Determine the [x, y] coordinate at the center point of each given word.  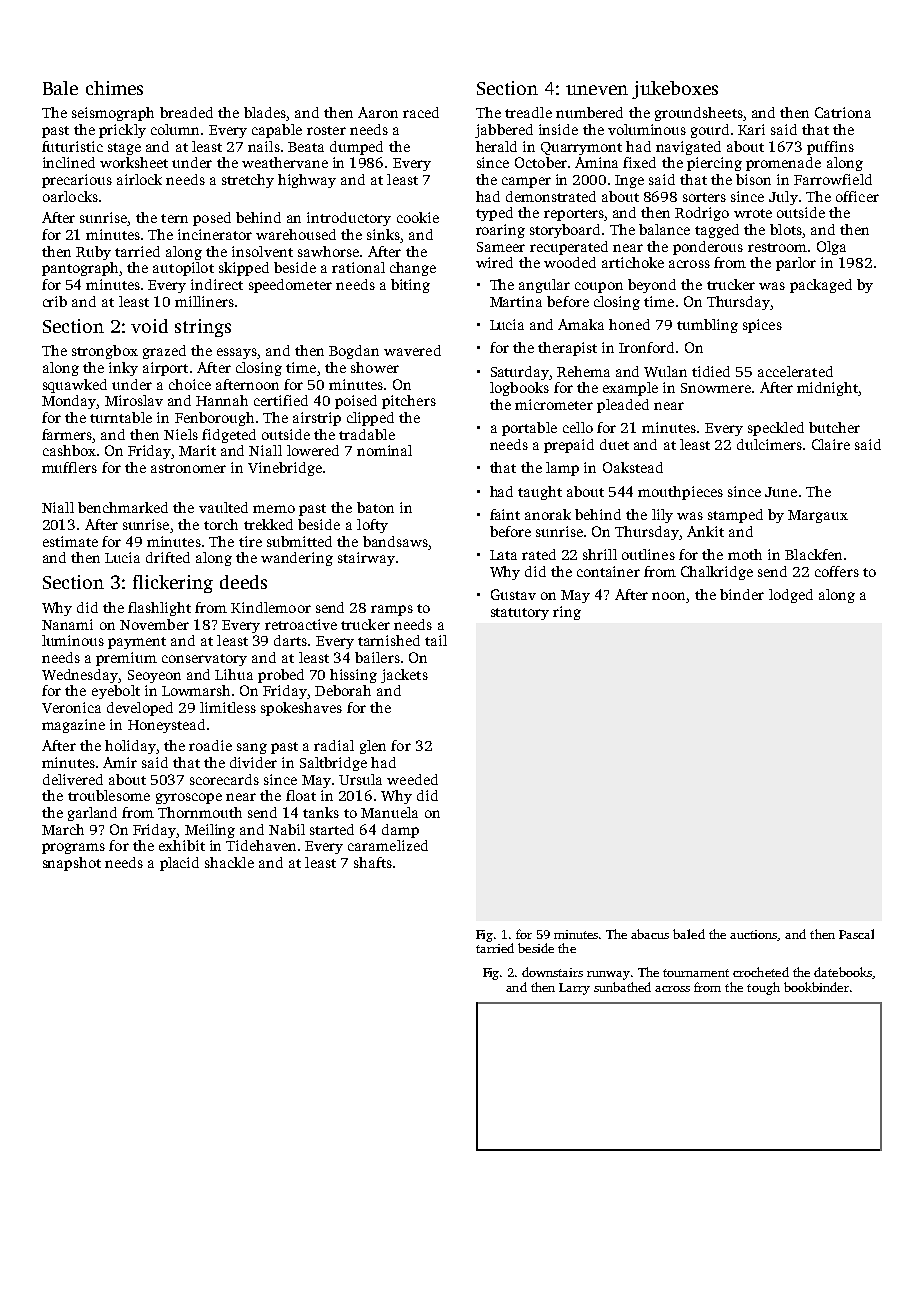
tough [763, 988]
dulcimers [769, 444]
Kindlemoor [271, 607]
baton [375, 507]
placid [179, 864]
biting [410, 286]
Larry [574, 989]
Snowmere [716, 388]
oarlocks [70, 196]
